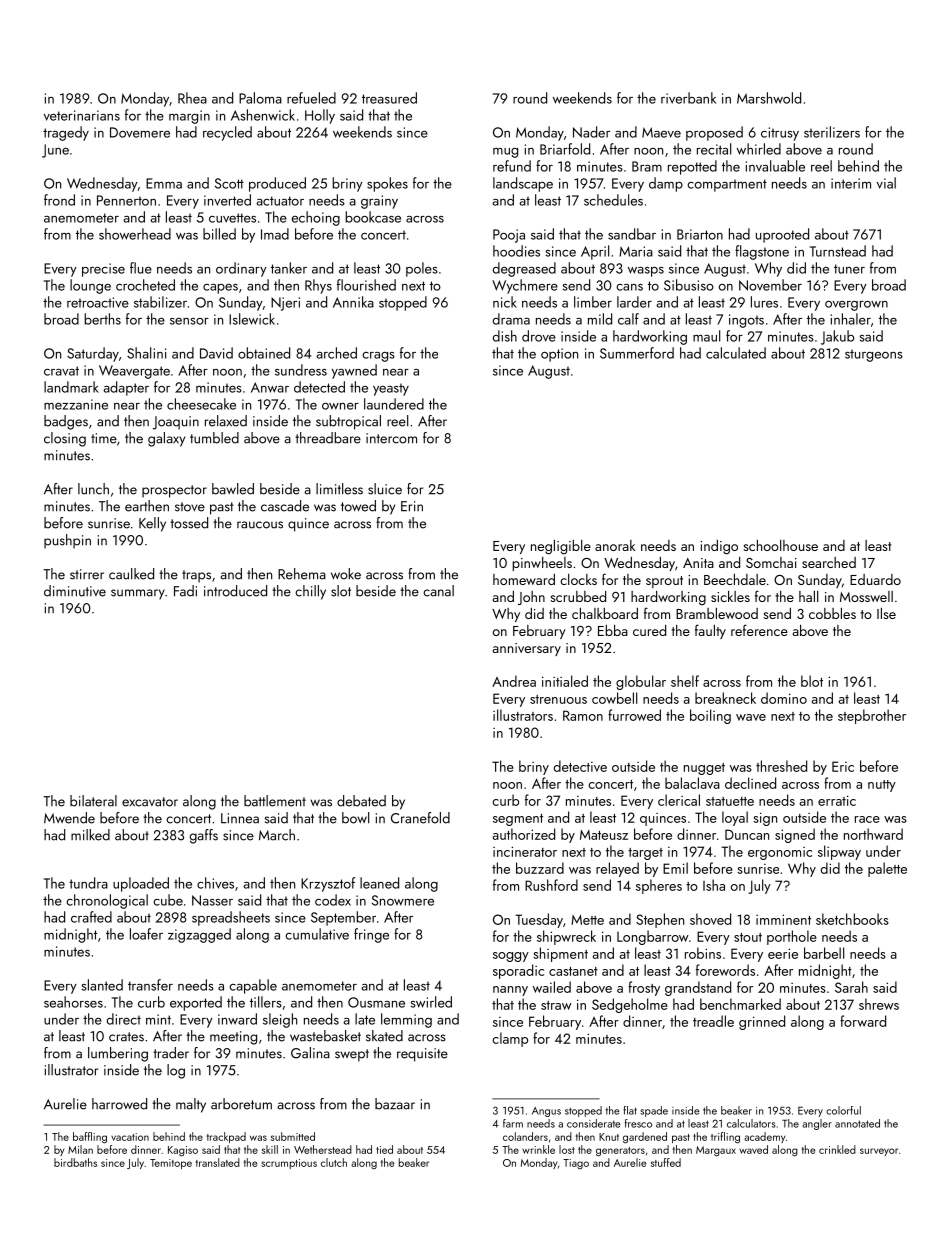 This screenshot has height=1233, width=952. What do you see at coordinates (706, 336) in the screenshot?
I see `maul` at bounding box center [706, 336].
